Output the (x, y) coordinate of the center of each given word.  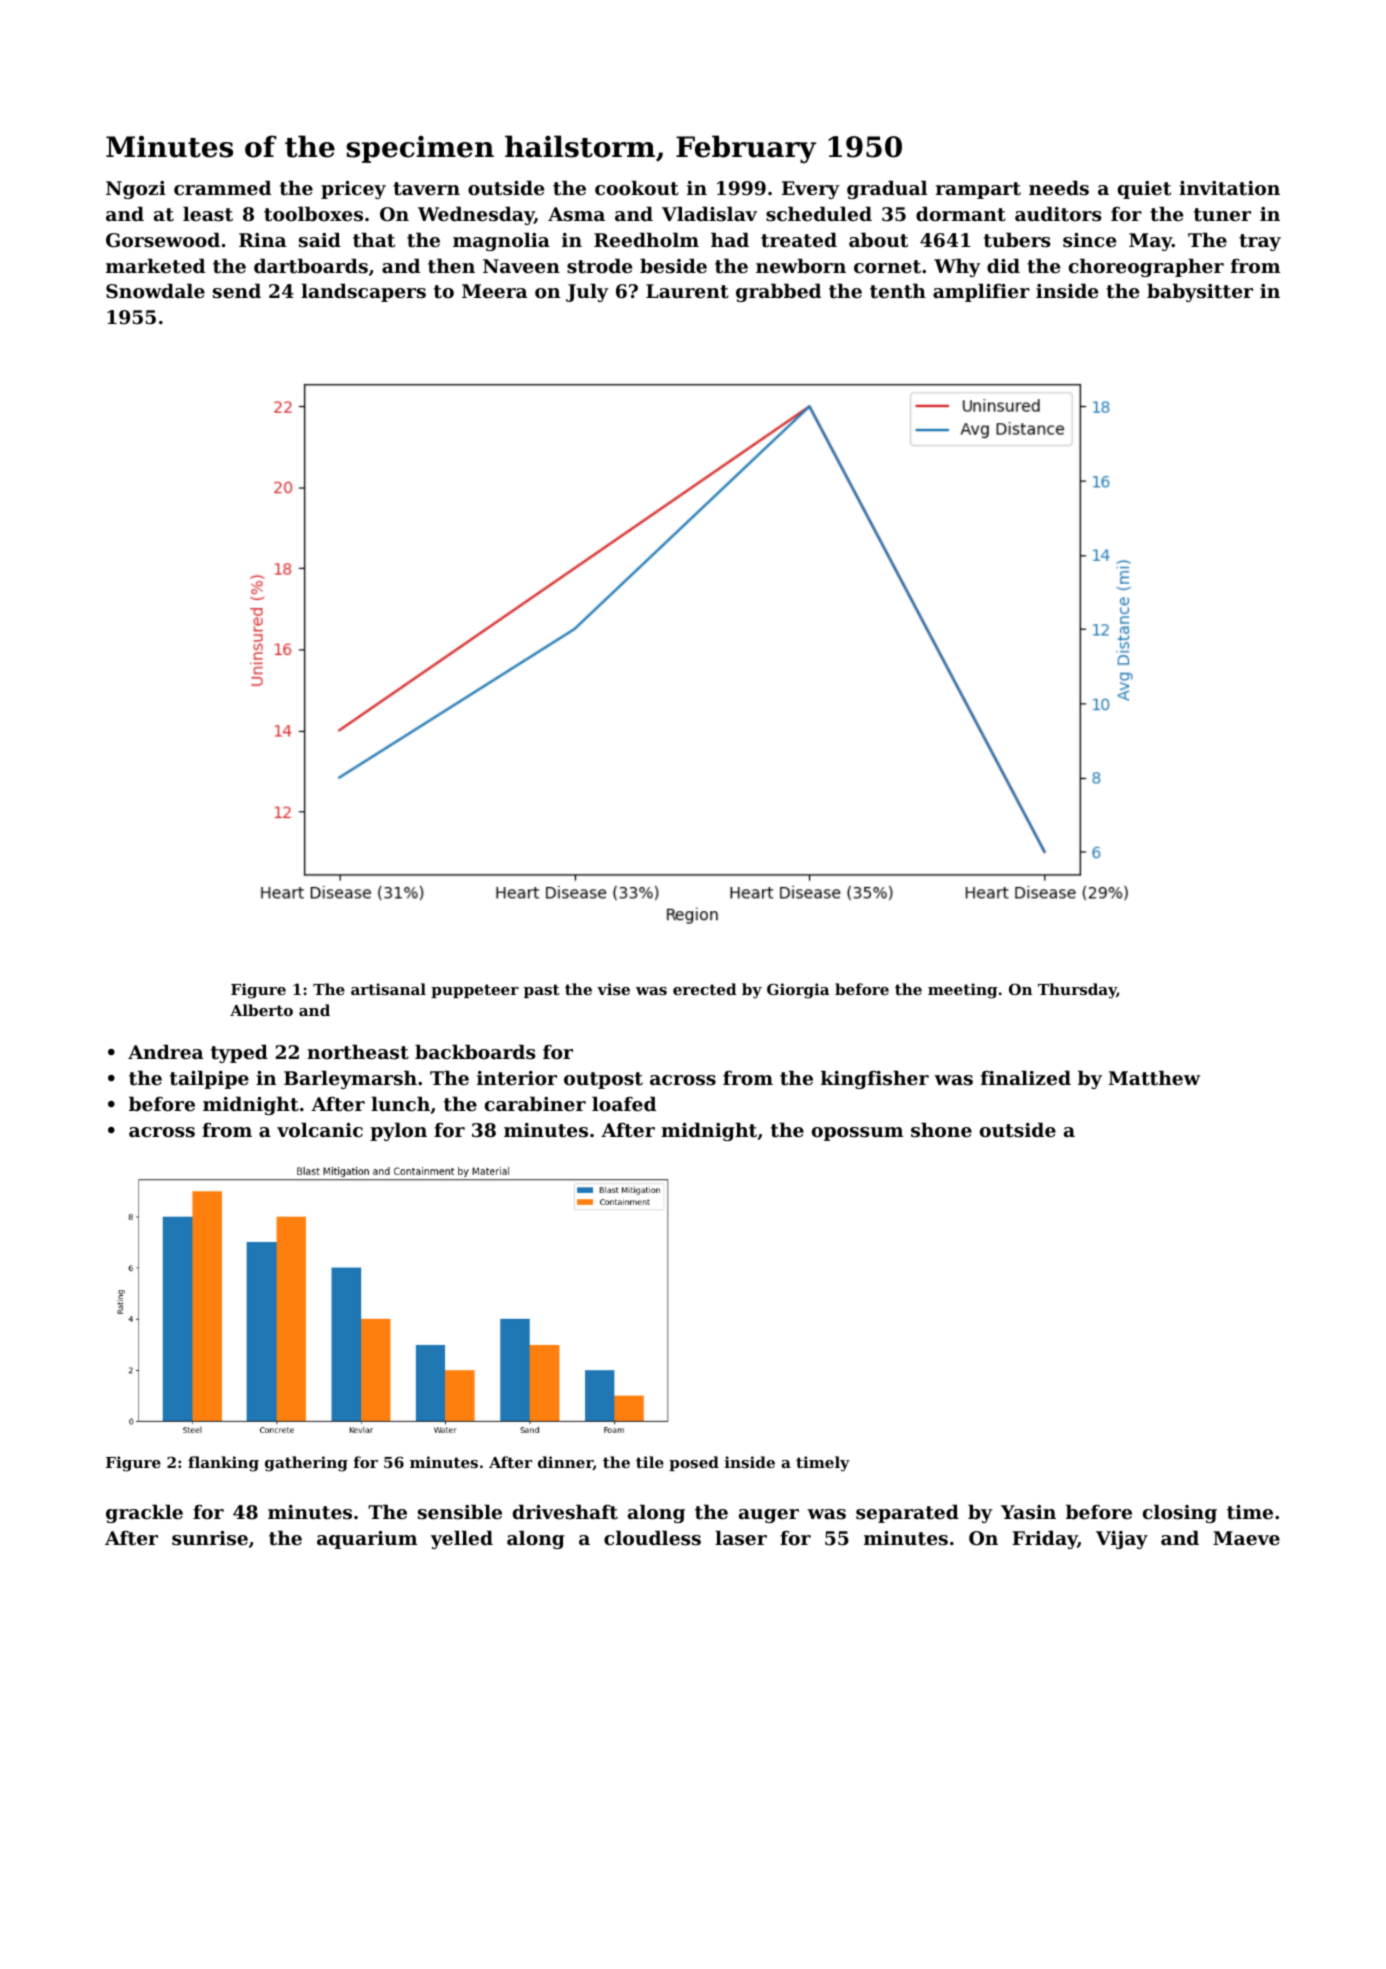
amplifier (981, 292)
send (237, 290)
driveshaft (565, 1512)
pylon (398, 1131)
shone (941, 1130)
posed (694, 1463)
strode (599, 266)
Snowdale (155, 290)
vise (613, 989)
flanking (223, 1464)
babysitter (1200, 292)
